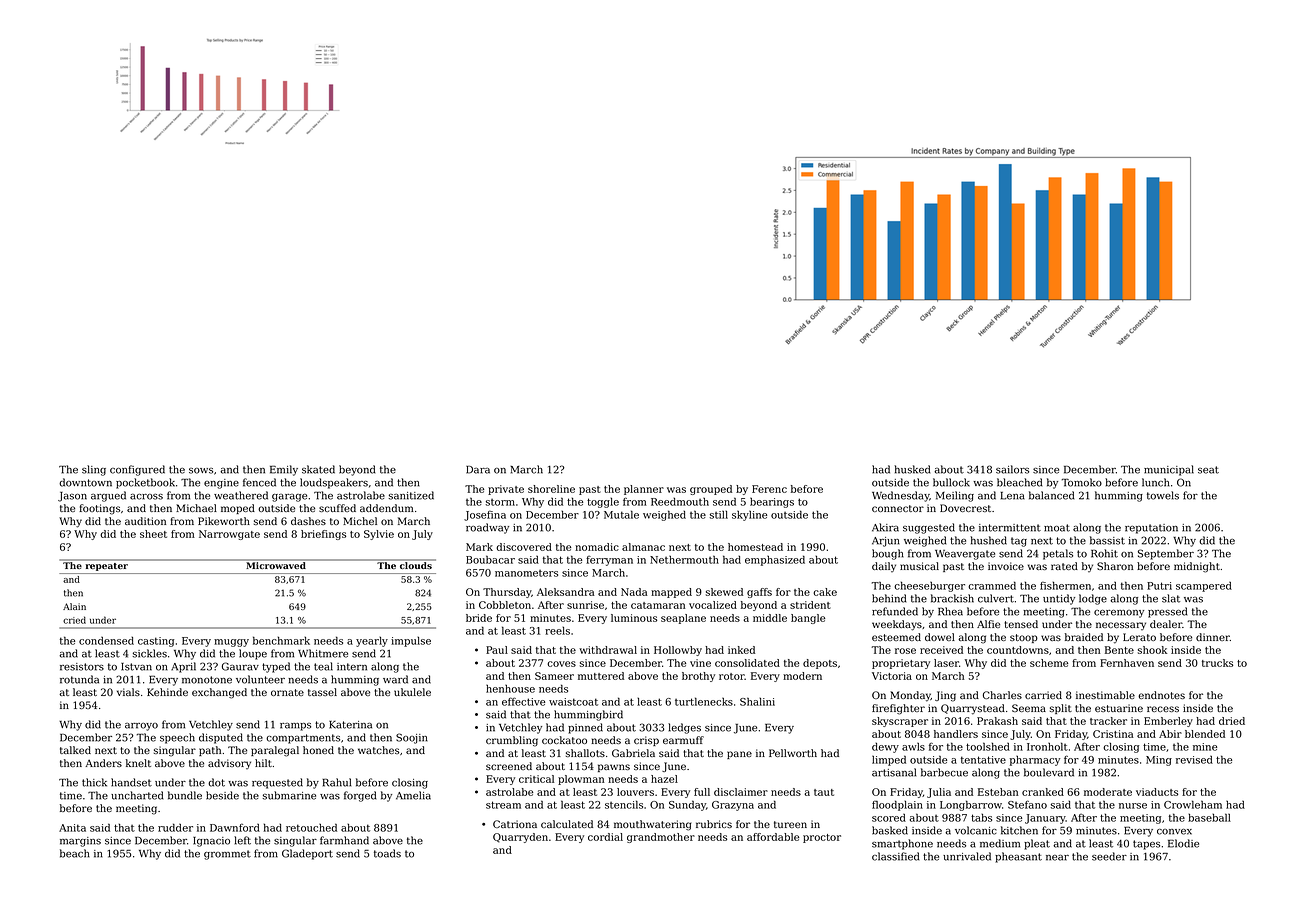 The width and height of the screenshot is (1308, 924). Describe the element at coordinates (988, 624) in the screenshot. I see `Alfie` at that location.
